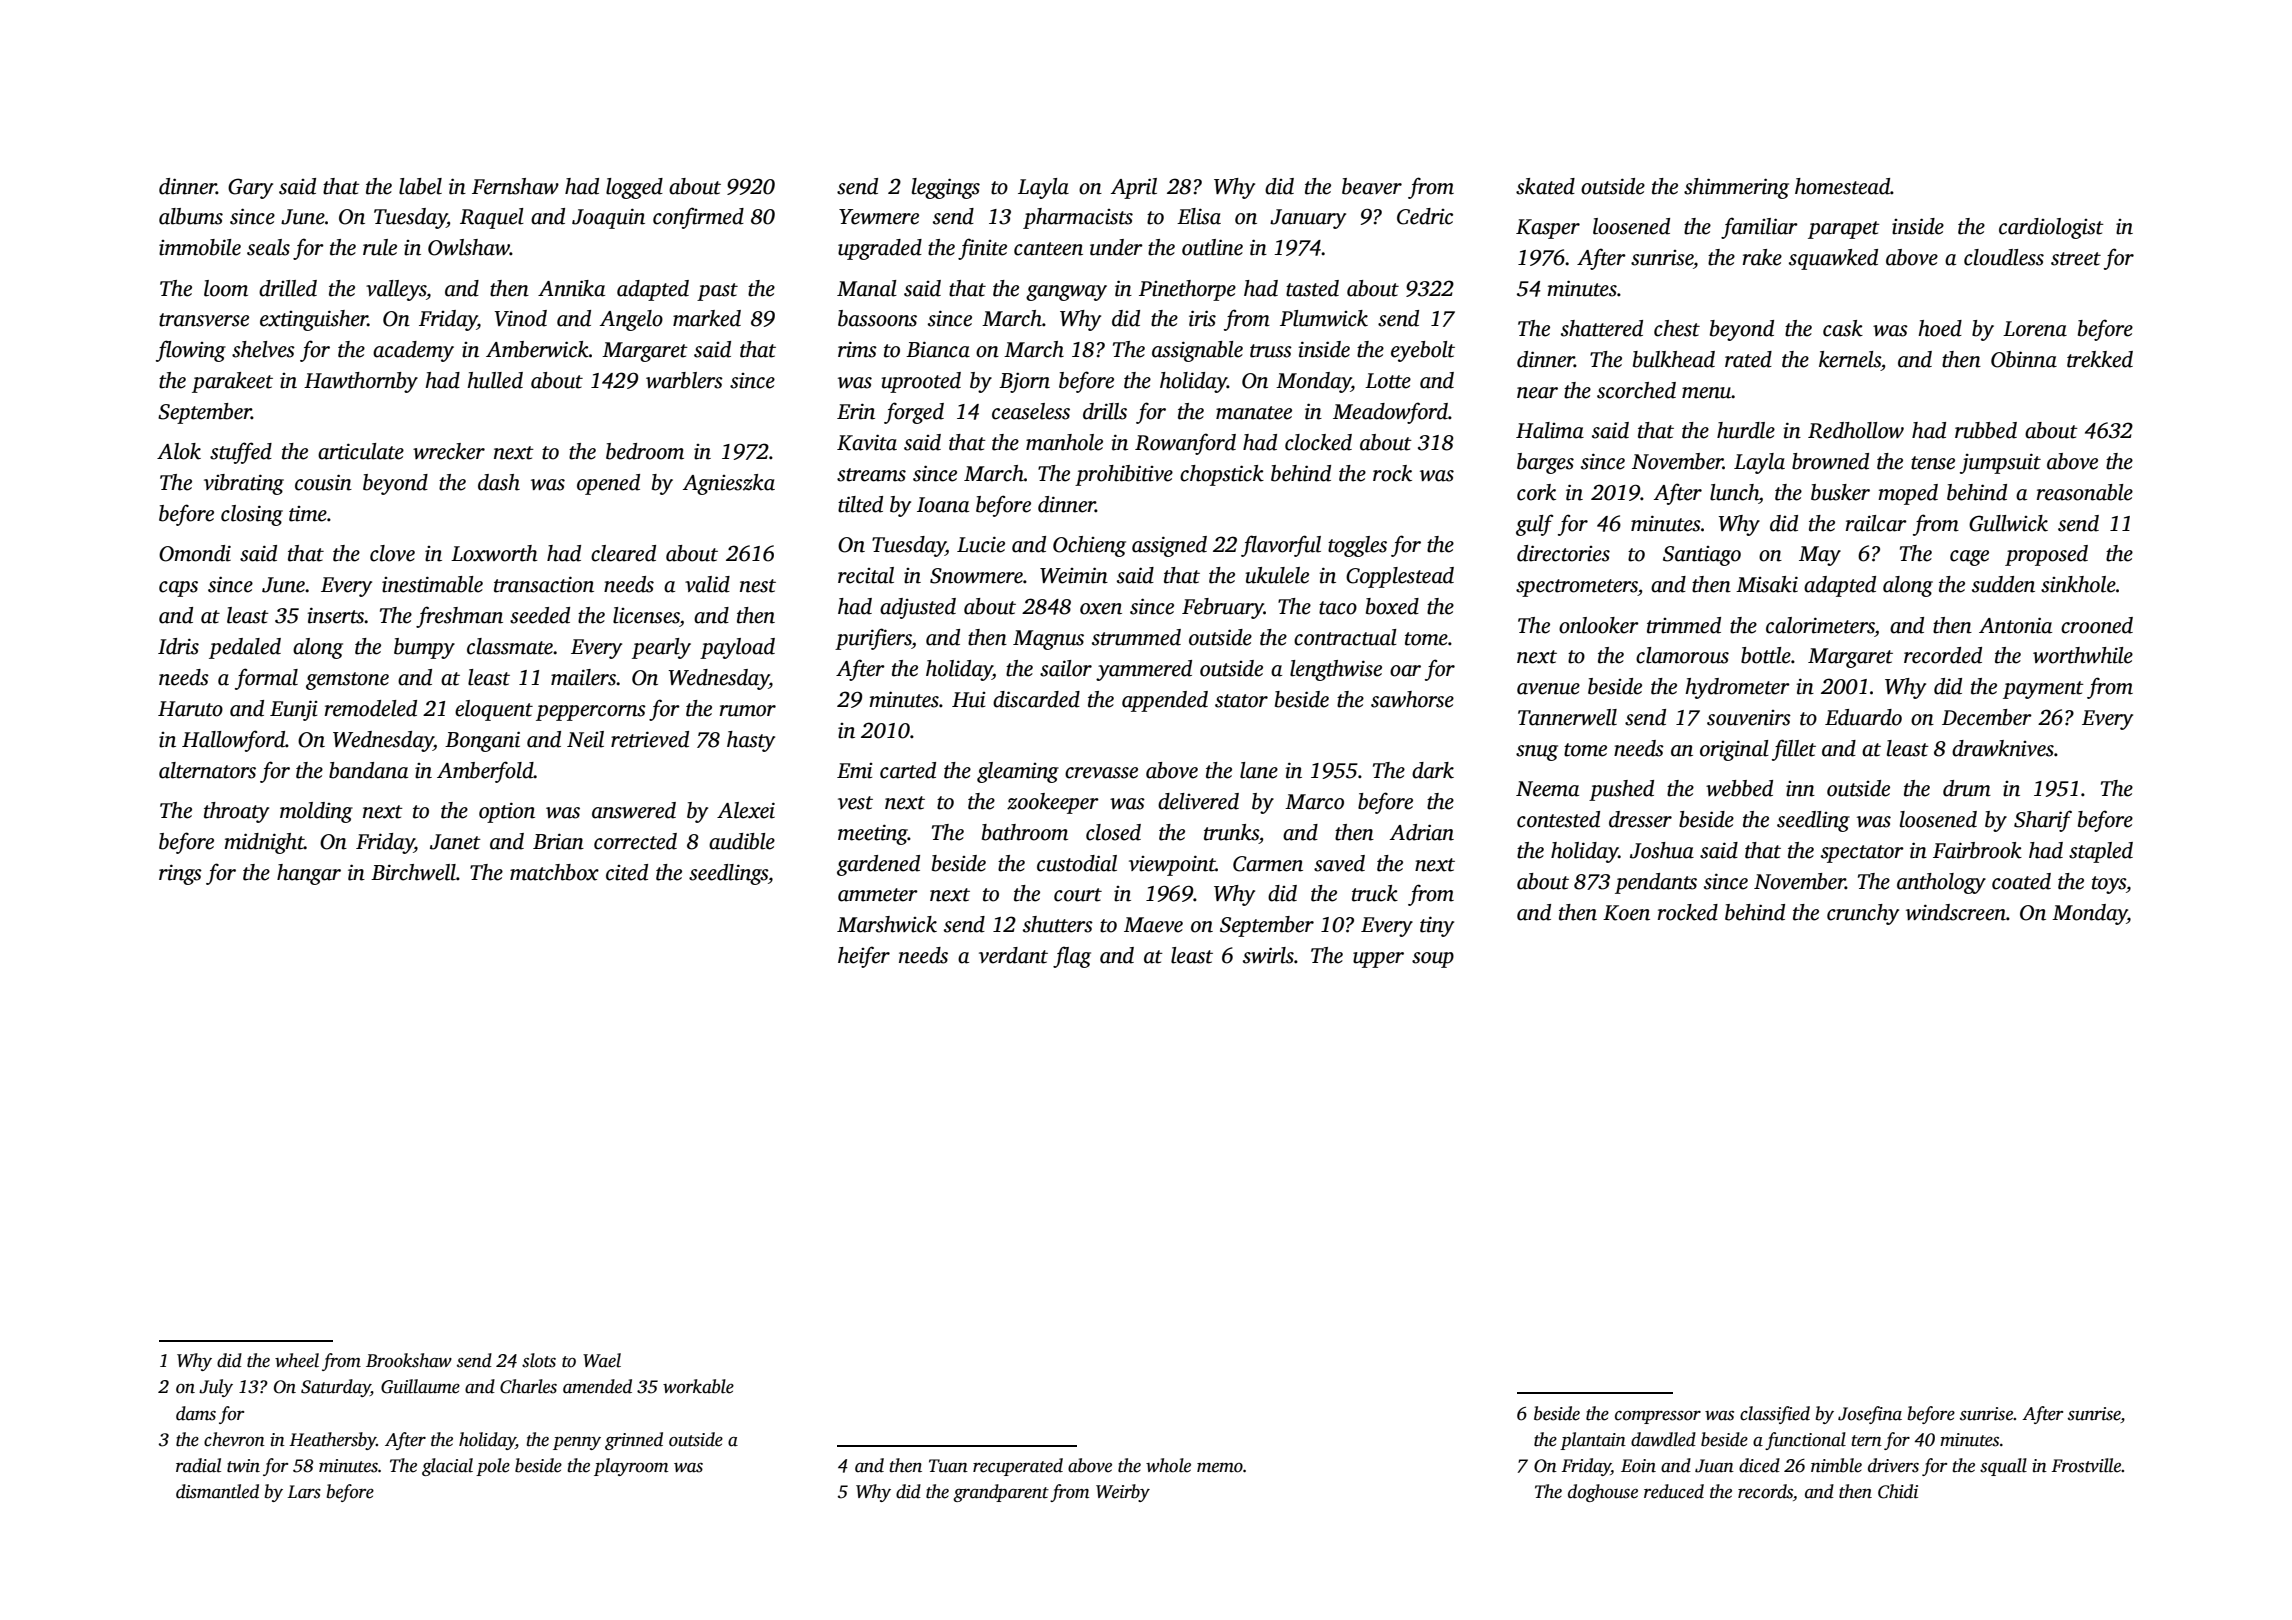 This screenshot has width=2292, height=1620. Describe the element at coordinates (969, 700) in the screenshot. I see `Hui` at that location.
